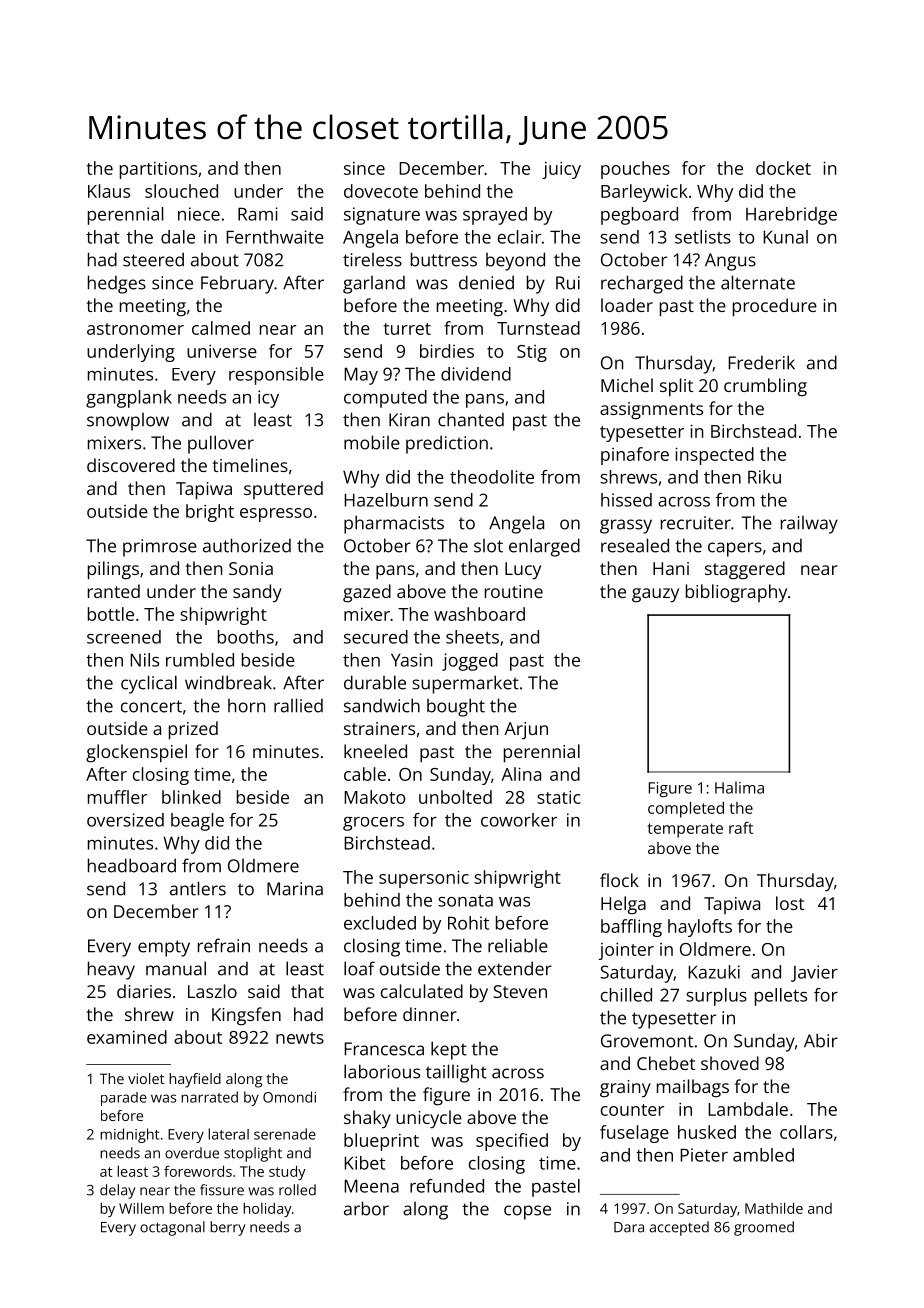 The image size is (924, 1308). Describe the element at coordinates (160, 548) in the screenshot. I see `primrose` at that location.
